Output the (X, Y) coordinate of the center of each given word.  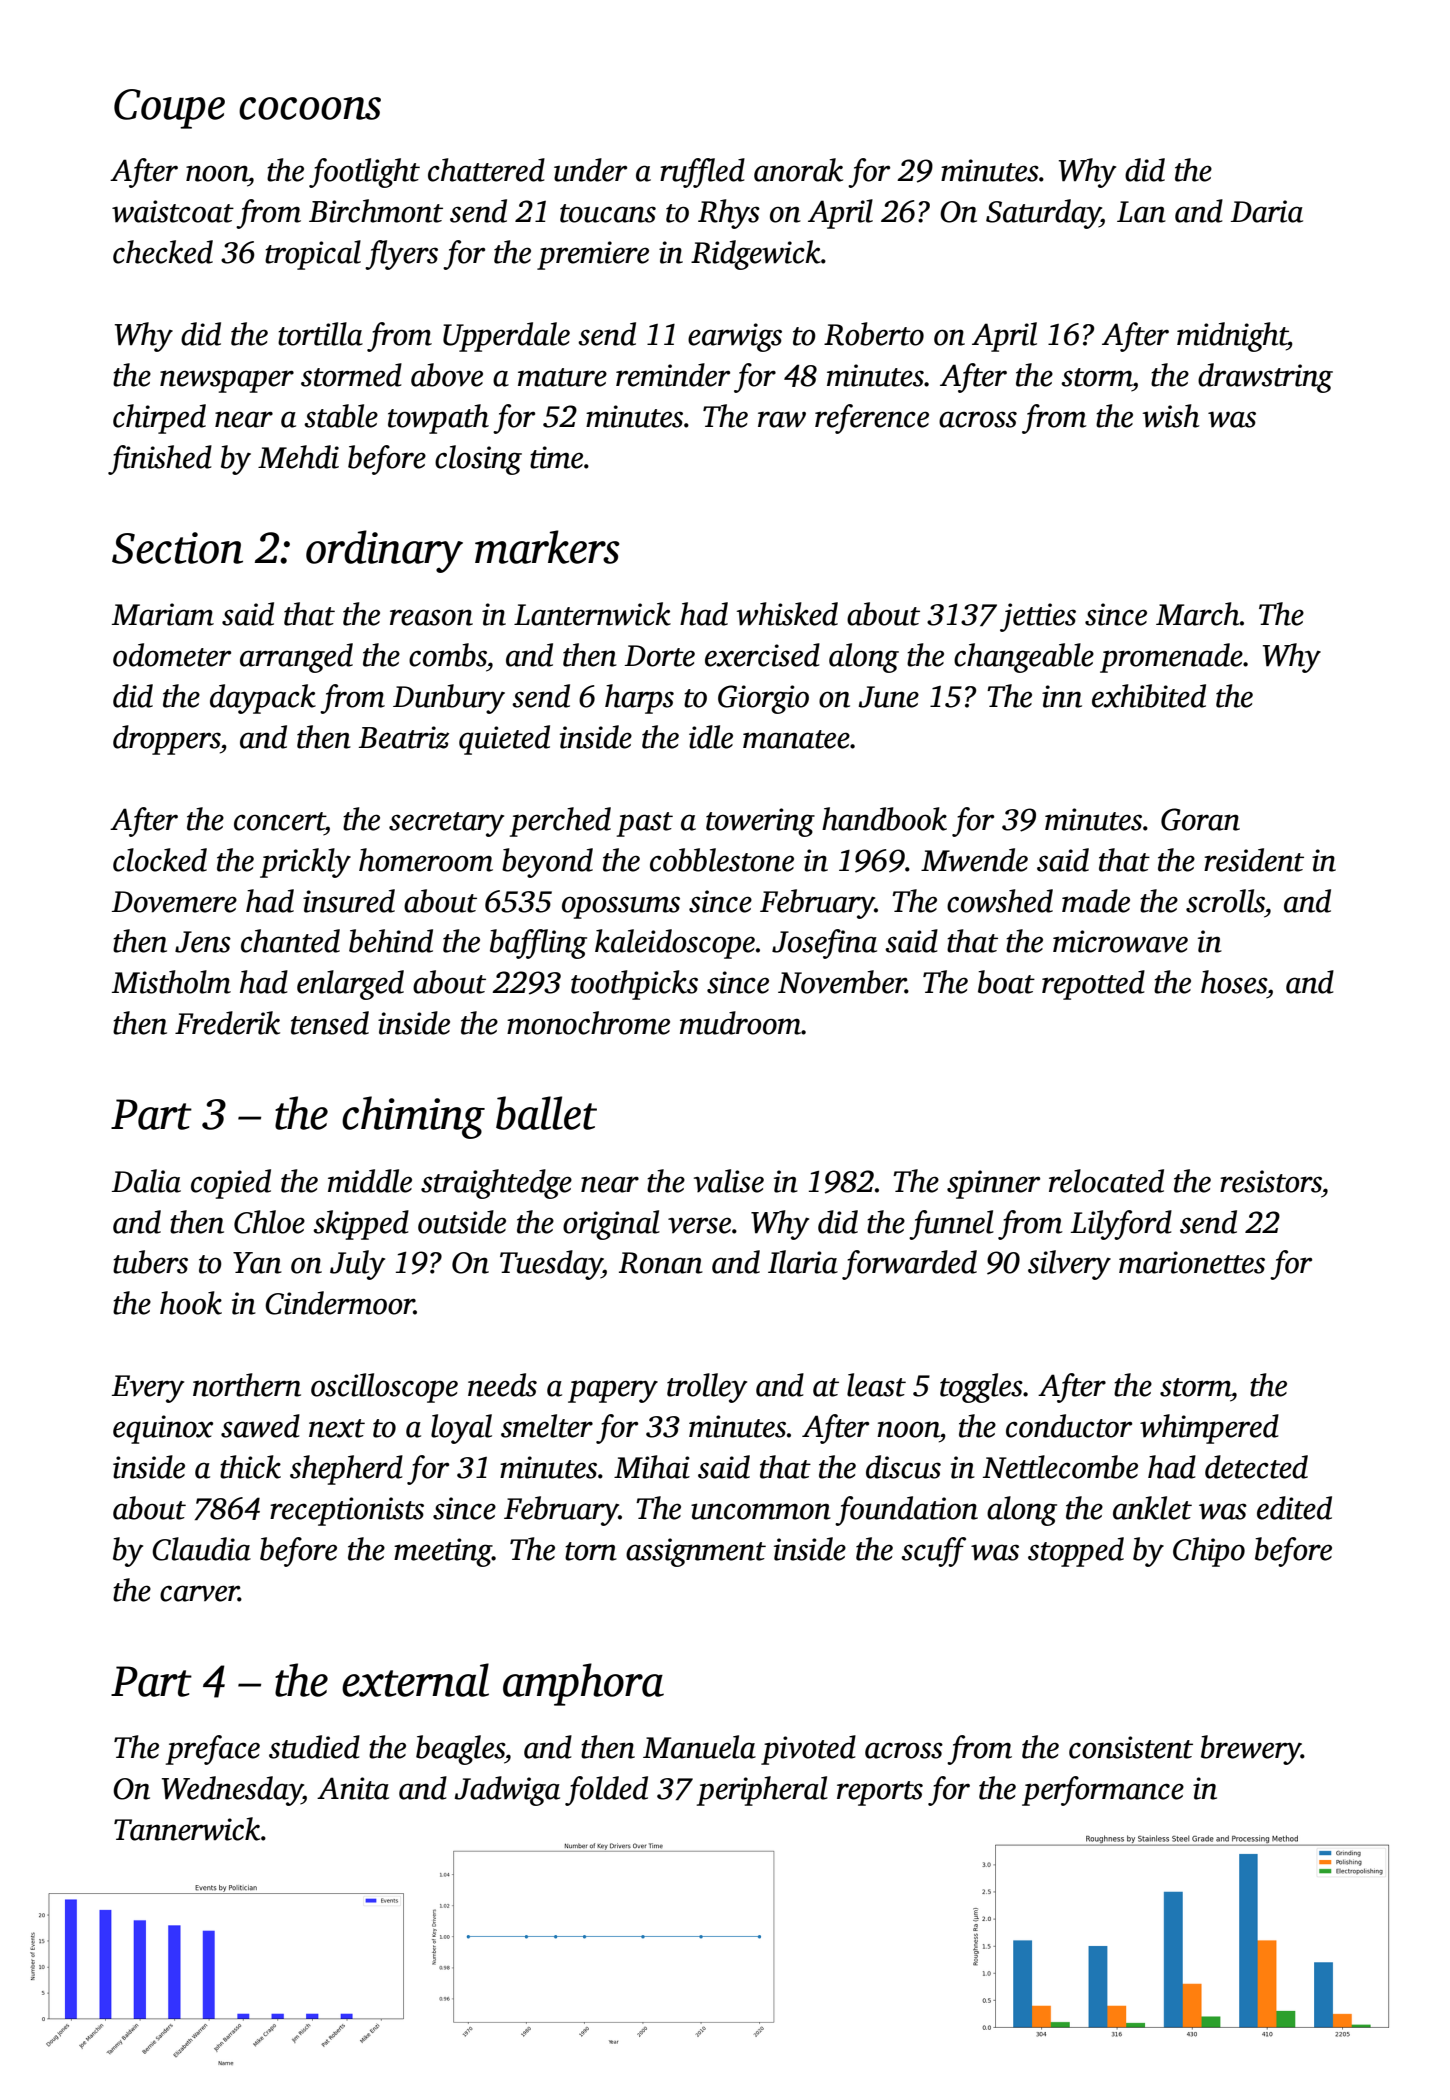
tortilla (320, 334)
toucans (608, 213)
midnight (1232, 337)
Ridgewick (756, 255)
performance (1103, 1791)
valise (729, 1181)
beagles (460, 1750)
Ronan (661, 1263)
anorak (798, 170)
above (447, 375)
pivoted (808, 1750)
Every (148, 1389)
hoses (1234, 982)
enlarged (350, 985)
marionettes (1192, 1262)
